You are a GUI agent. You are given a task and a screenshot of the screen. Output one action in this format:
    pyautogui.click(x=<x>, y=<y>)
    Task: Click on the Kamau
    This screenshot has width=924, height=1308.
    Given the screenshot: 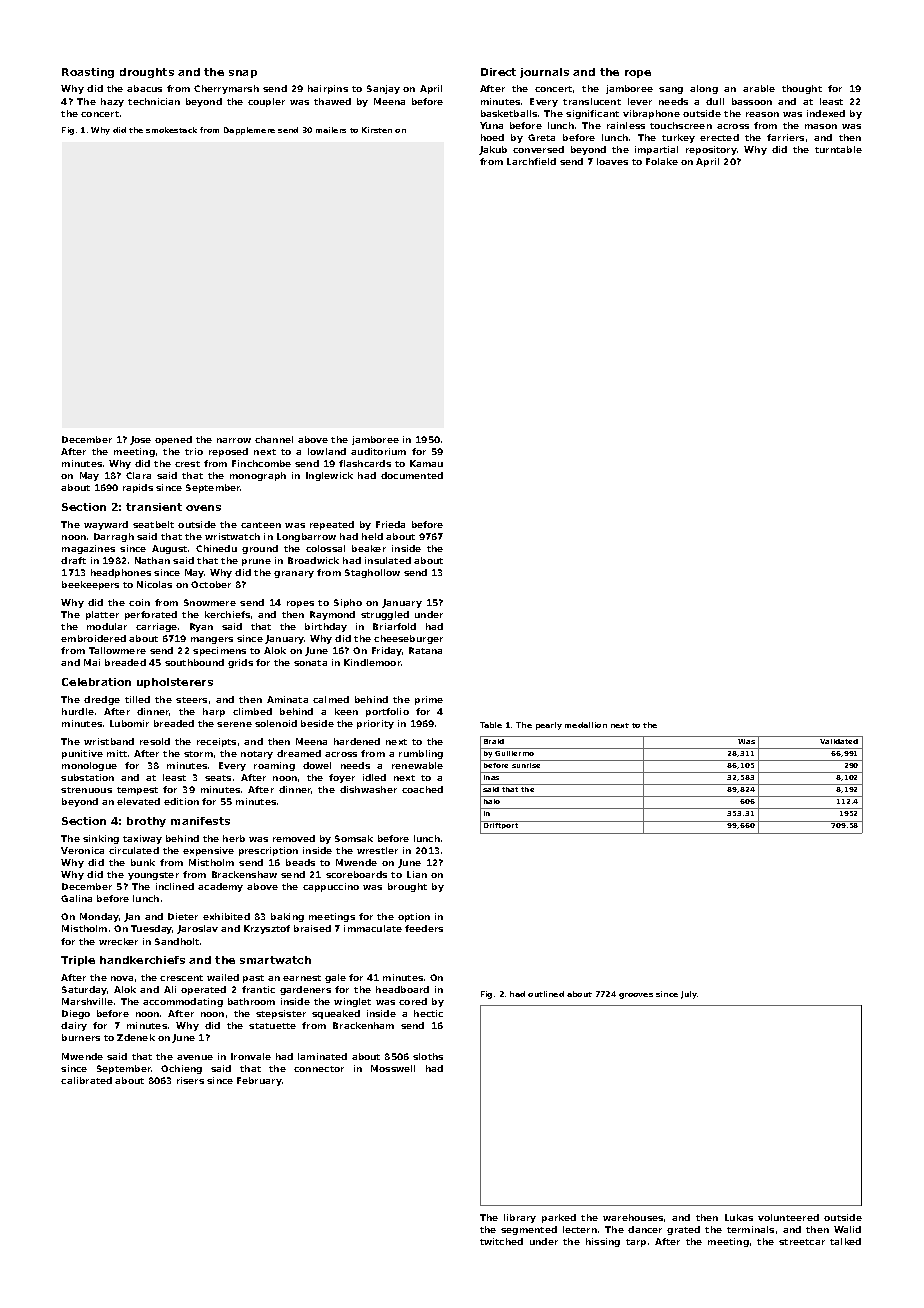 What is the action you would take?
    pyautogui.click(x=426, y=463)
